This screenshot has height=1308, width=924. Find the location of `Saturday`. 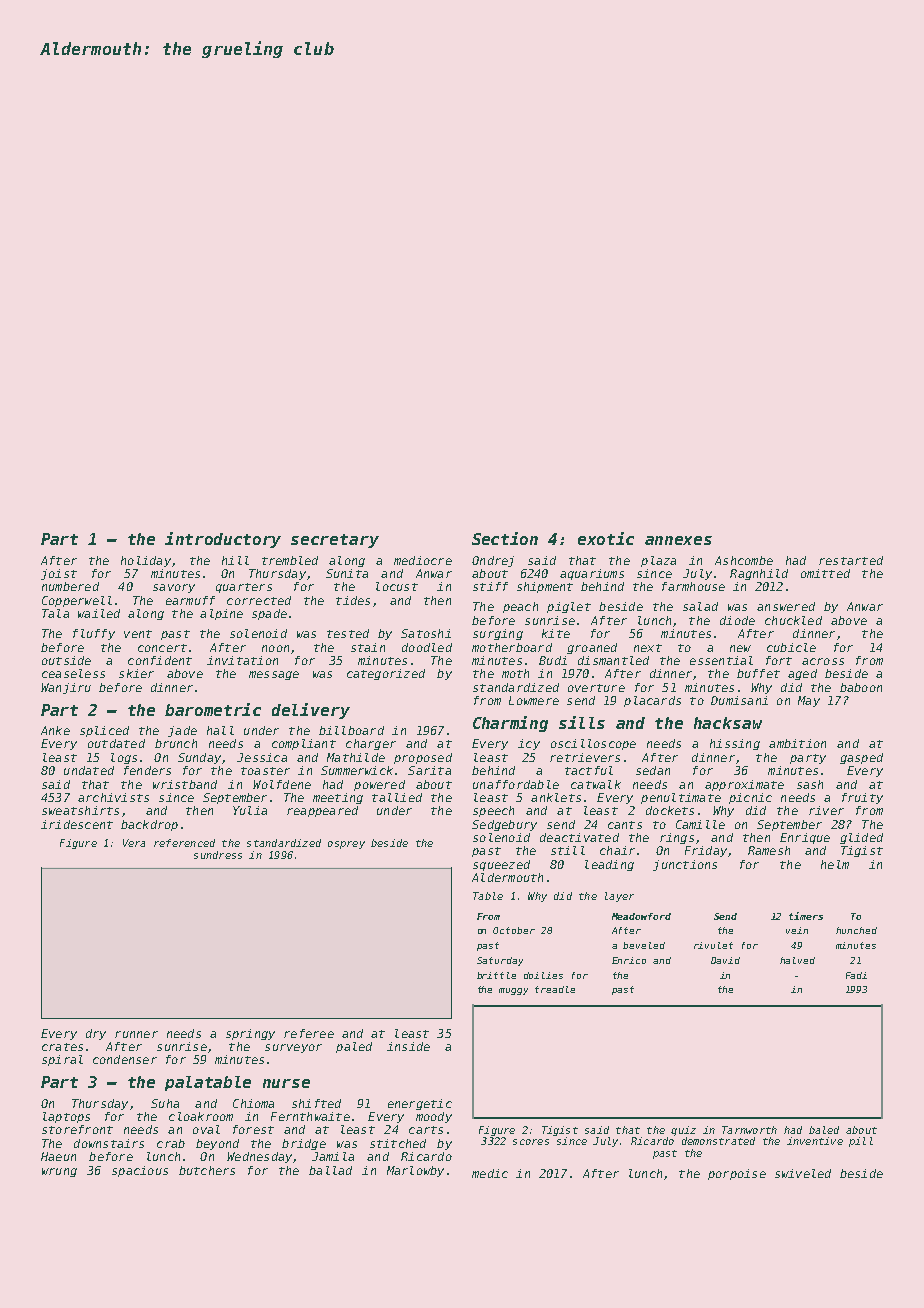

Saturday is located at coordinates (500, 961).
